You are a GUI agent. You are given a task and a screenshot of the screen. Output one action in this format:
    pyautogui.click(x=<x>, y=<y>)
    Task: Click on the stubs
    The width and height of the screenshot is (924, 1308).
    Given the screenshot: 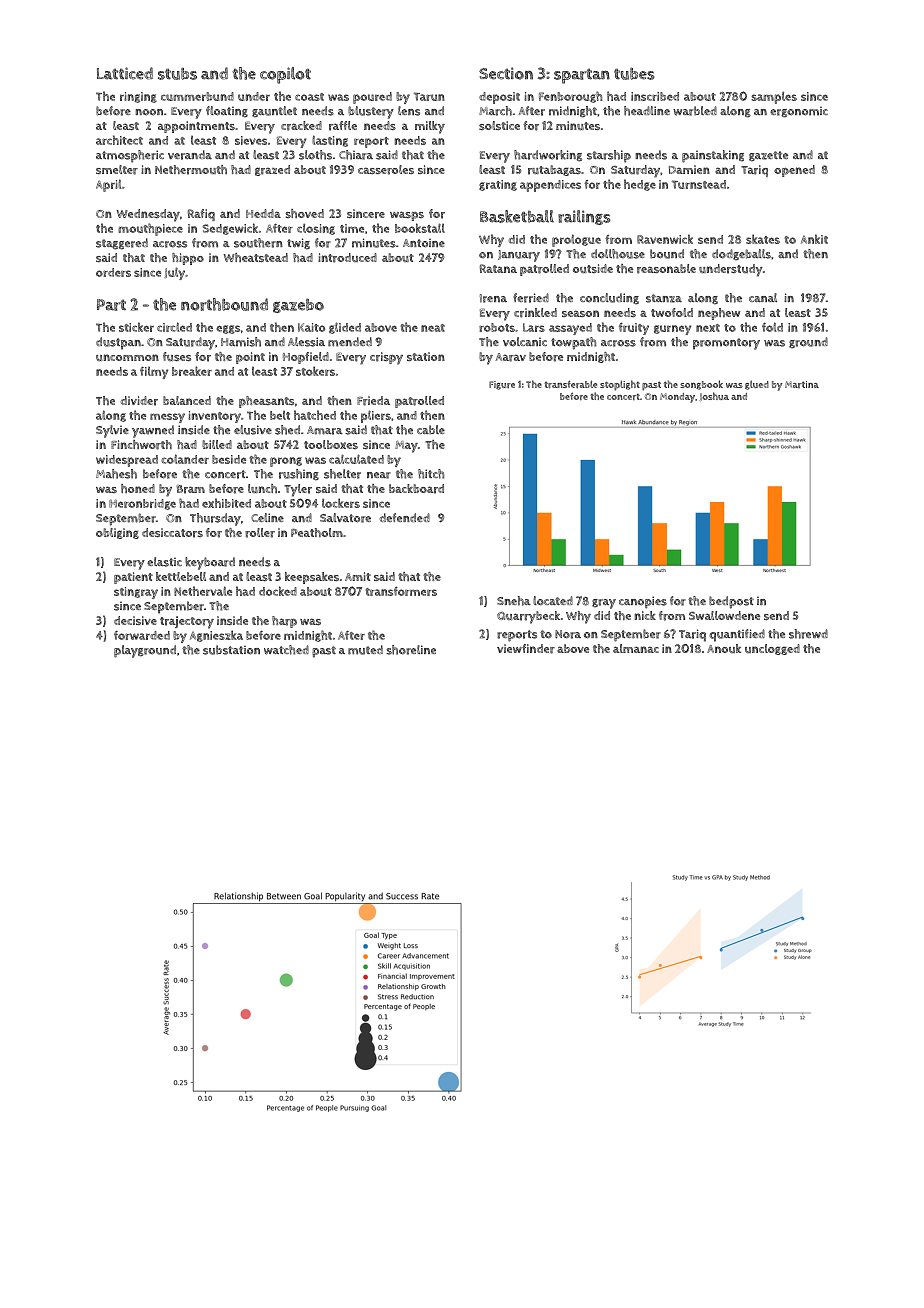 What is the action you would take?
    pyautogui.click(x=177, y=73)
